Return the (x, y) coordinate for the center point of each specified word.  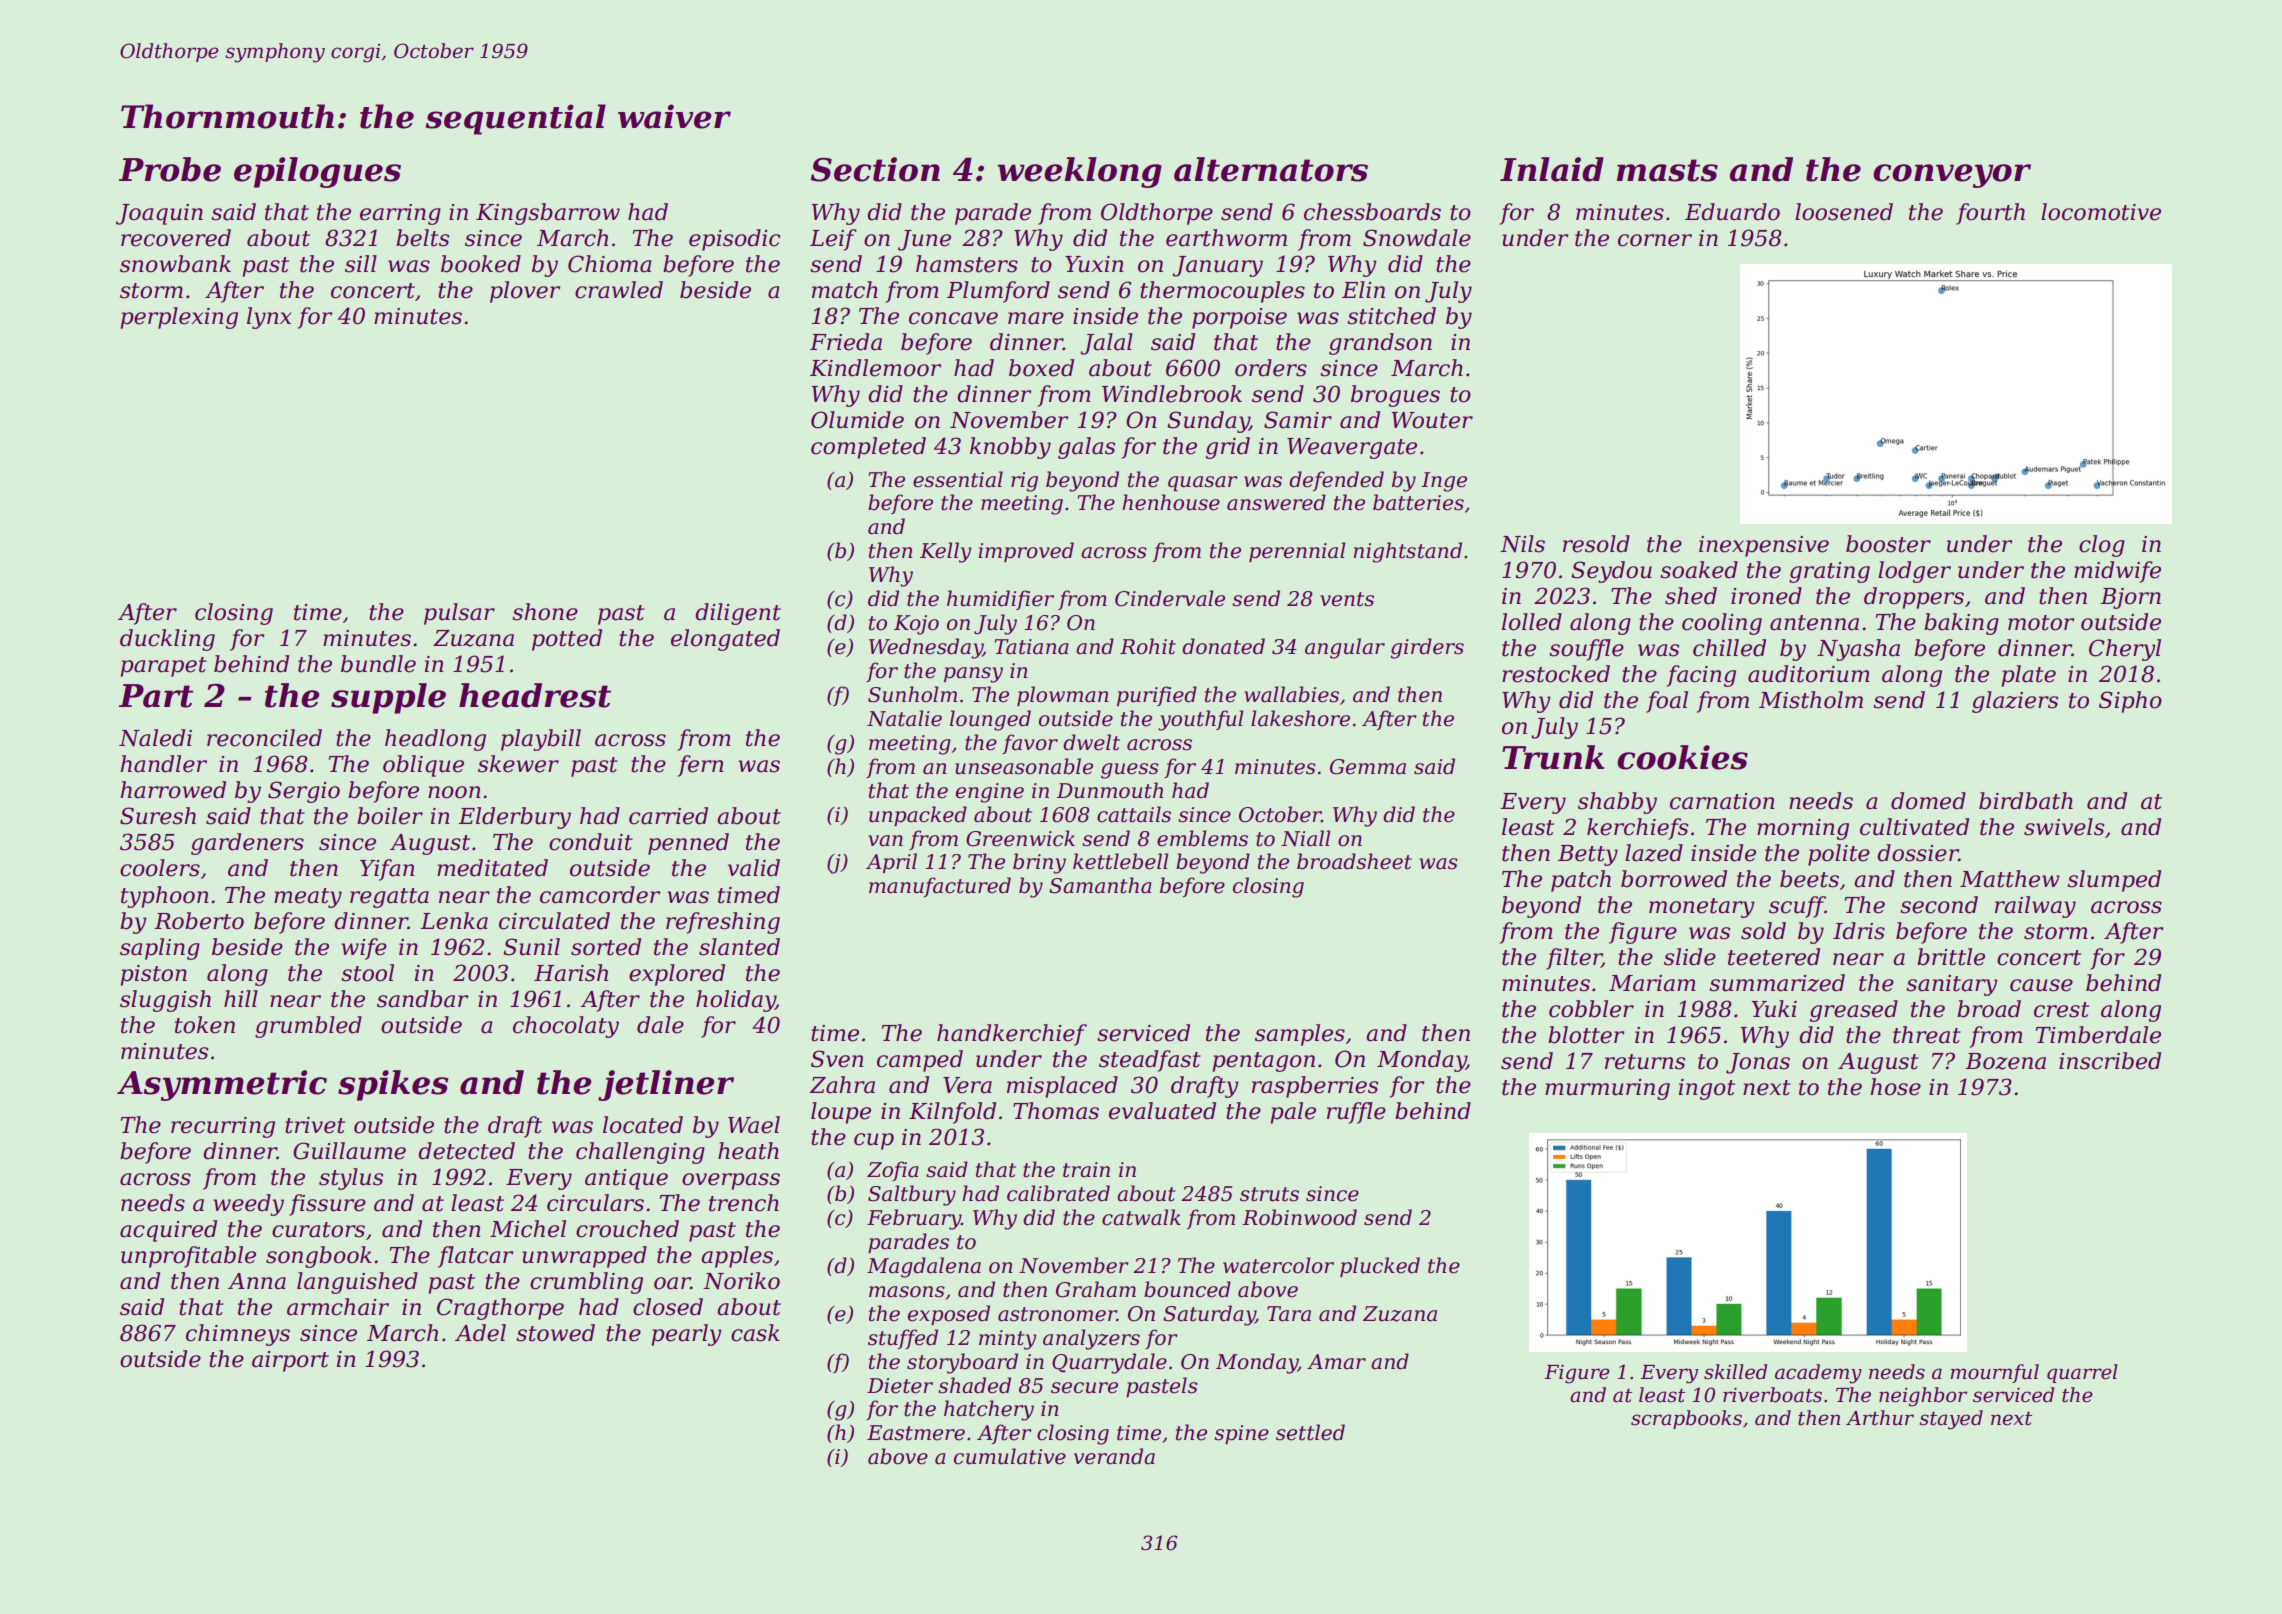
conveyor (1952, 176)
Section (875, 169)
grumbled (308, 1027)
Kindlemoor (875, 368)
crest (2061, 1010)
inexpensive (1764, 546)
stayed (1951, 1420)
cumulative (1010, 1456)
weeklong (1079, 172)
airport (290, 1361)
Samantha (1100, 885)
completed (868, 448)
